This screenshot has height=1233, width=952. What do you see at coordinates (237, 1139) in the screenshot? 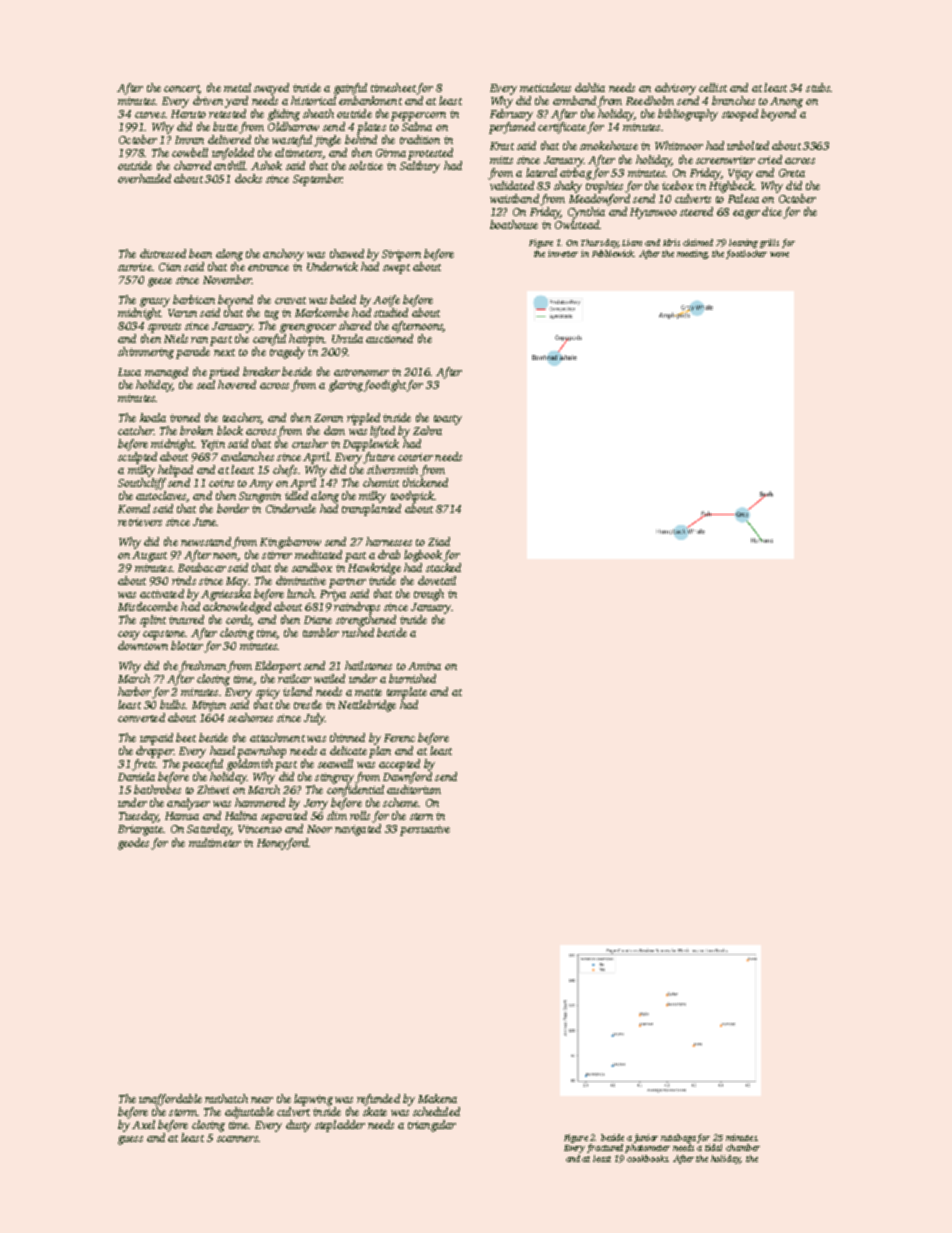
I see `scanners` at bounding box center [237, 1139].
